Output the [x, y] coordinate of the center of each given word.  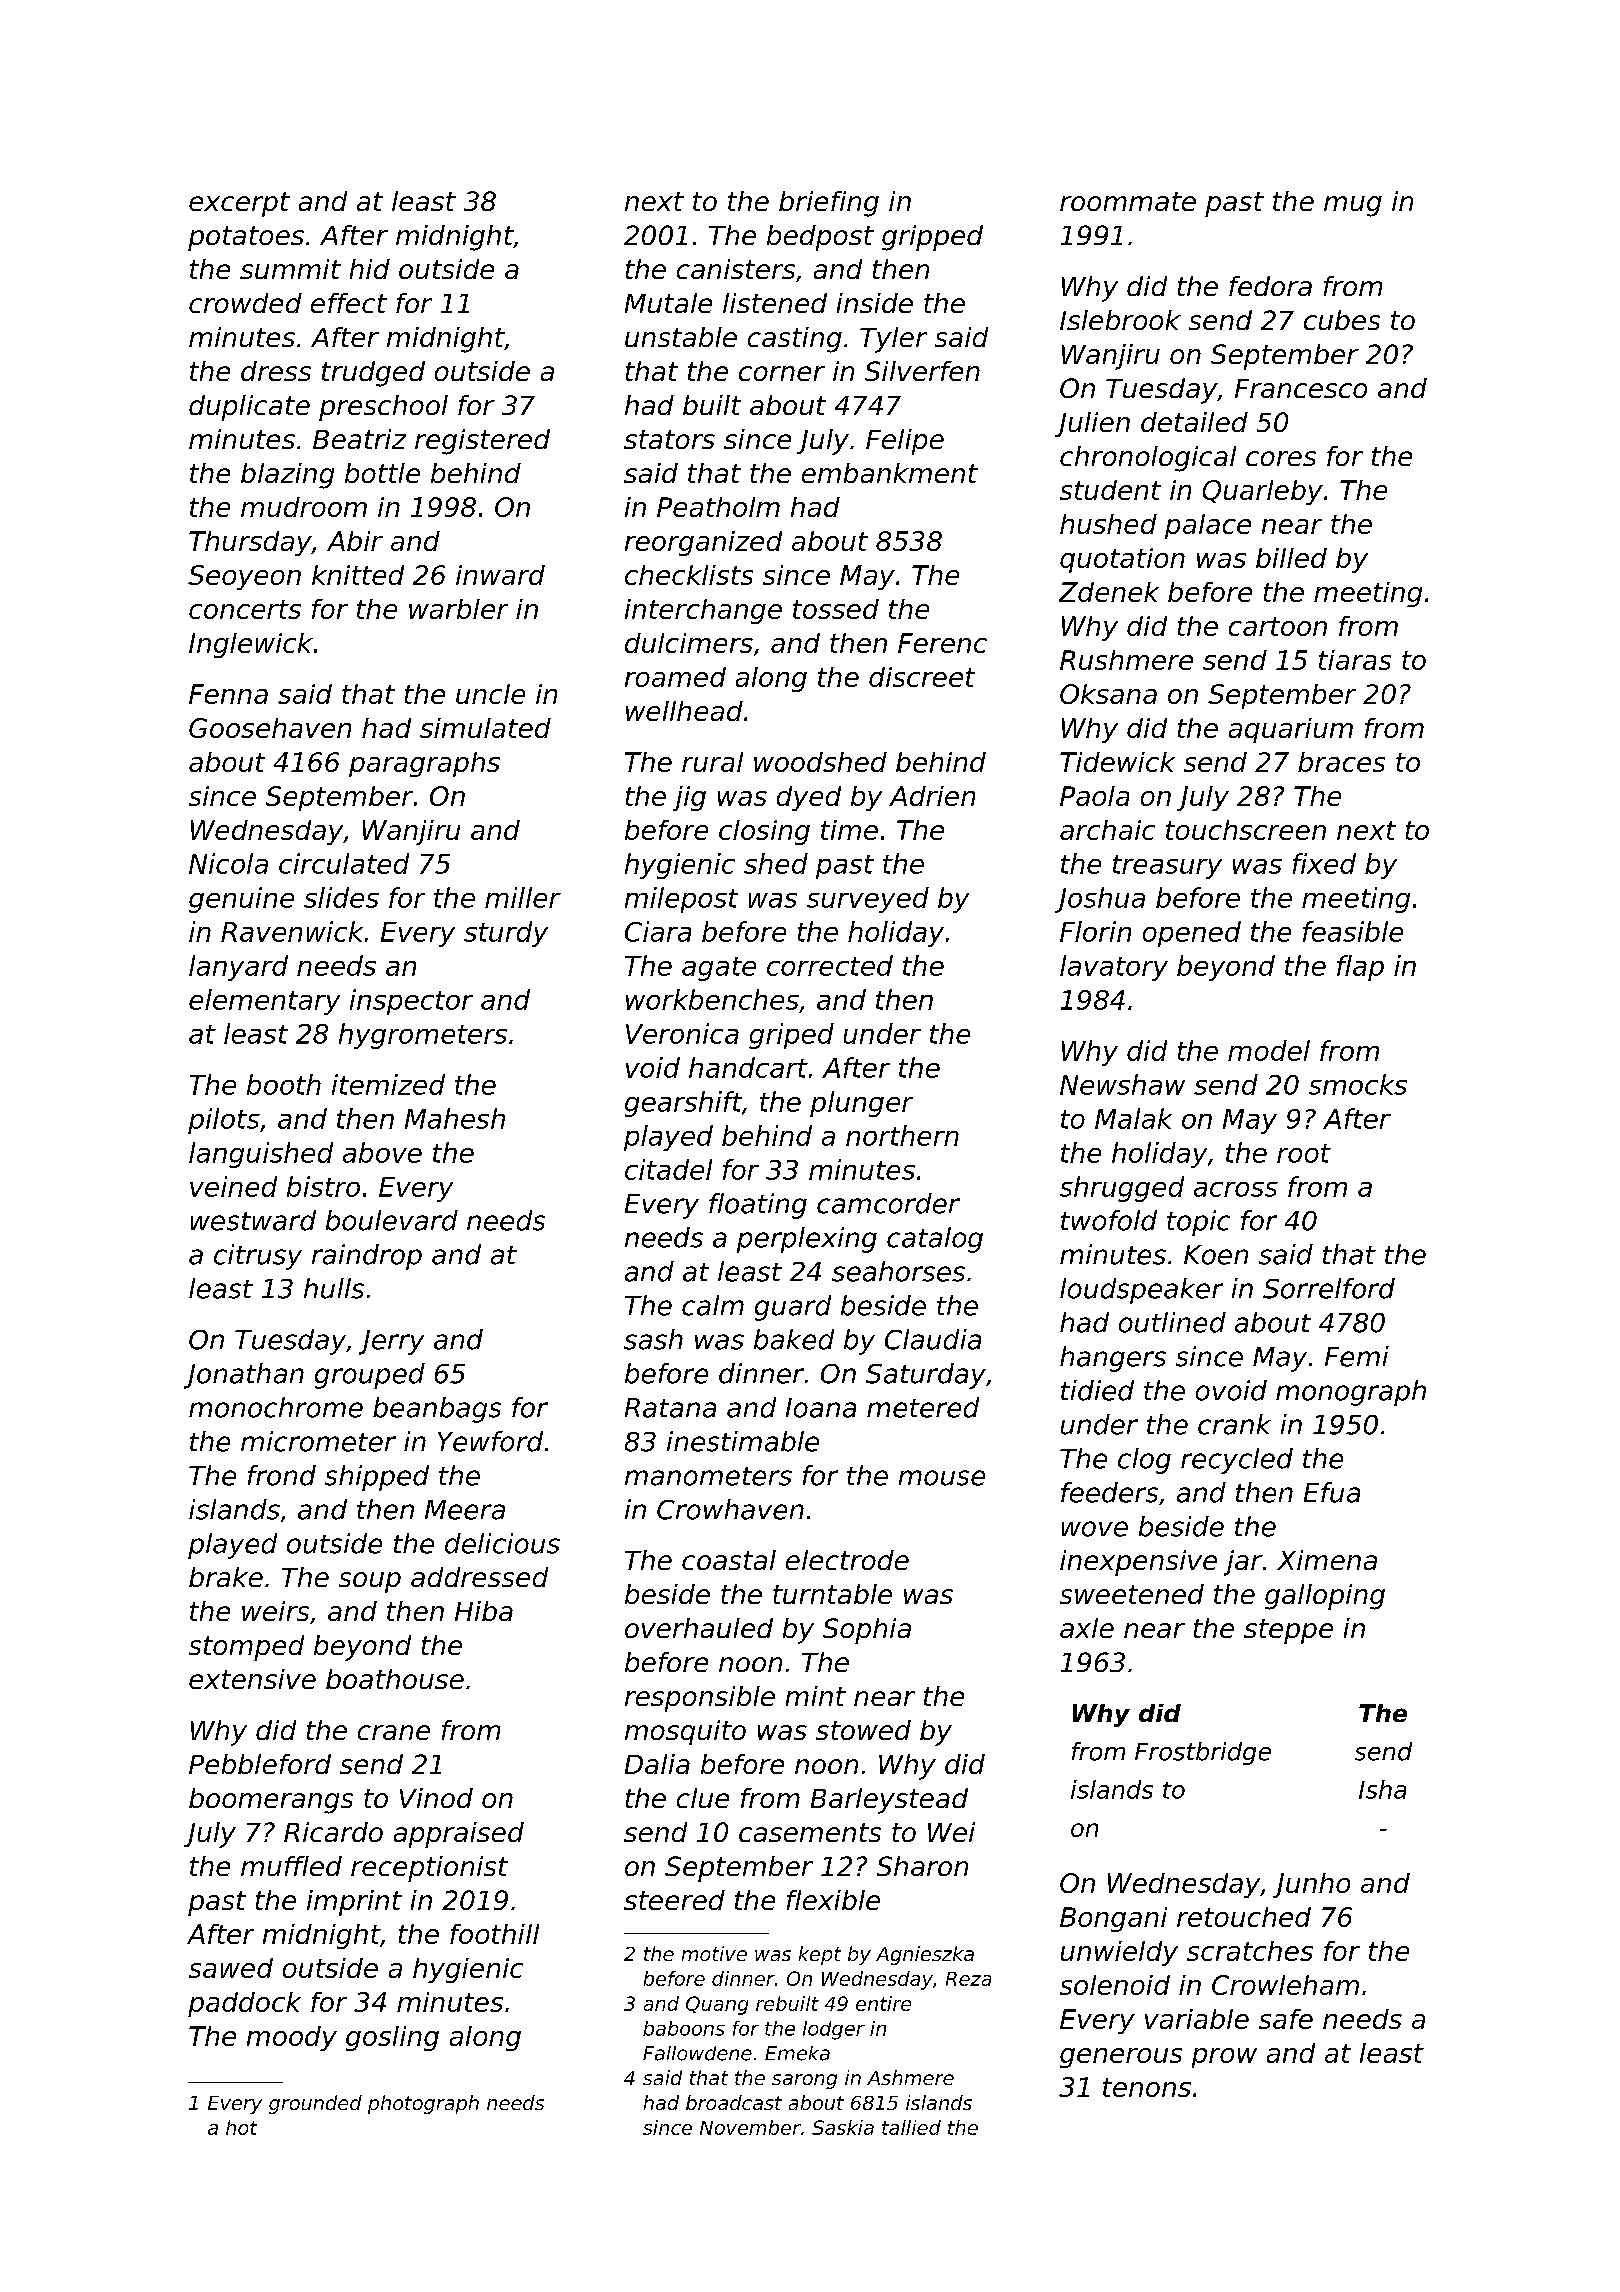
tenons [1147, 2087]
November [750, 2127]
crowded [245, 303]
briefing [829, 204]
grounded [315, 2104]
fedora [1270, 286]
